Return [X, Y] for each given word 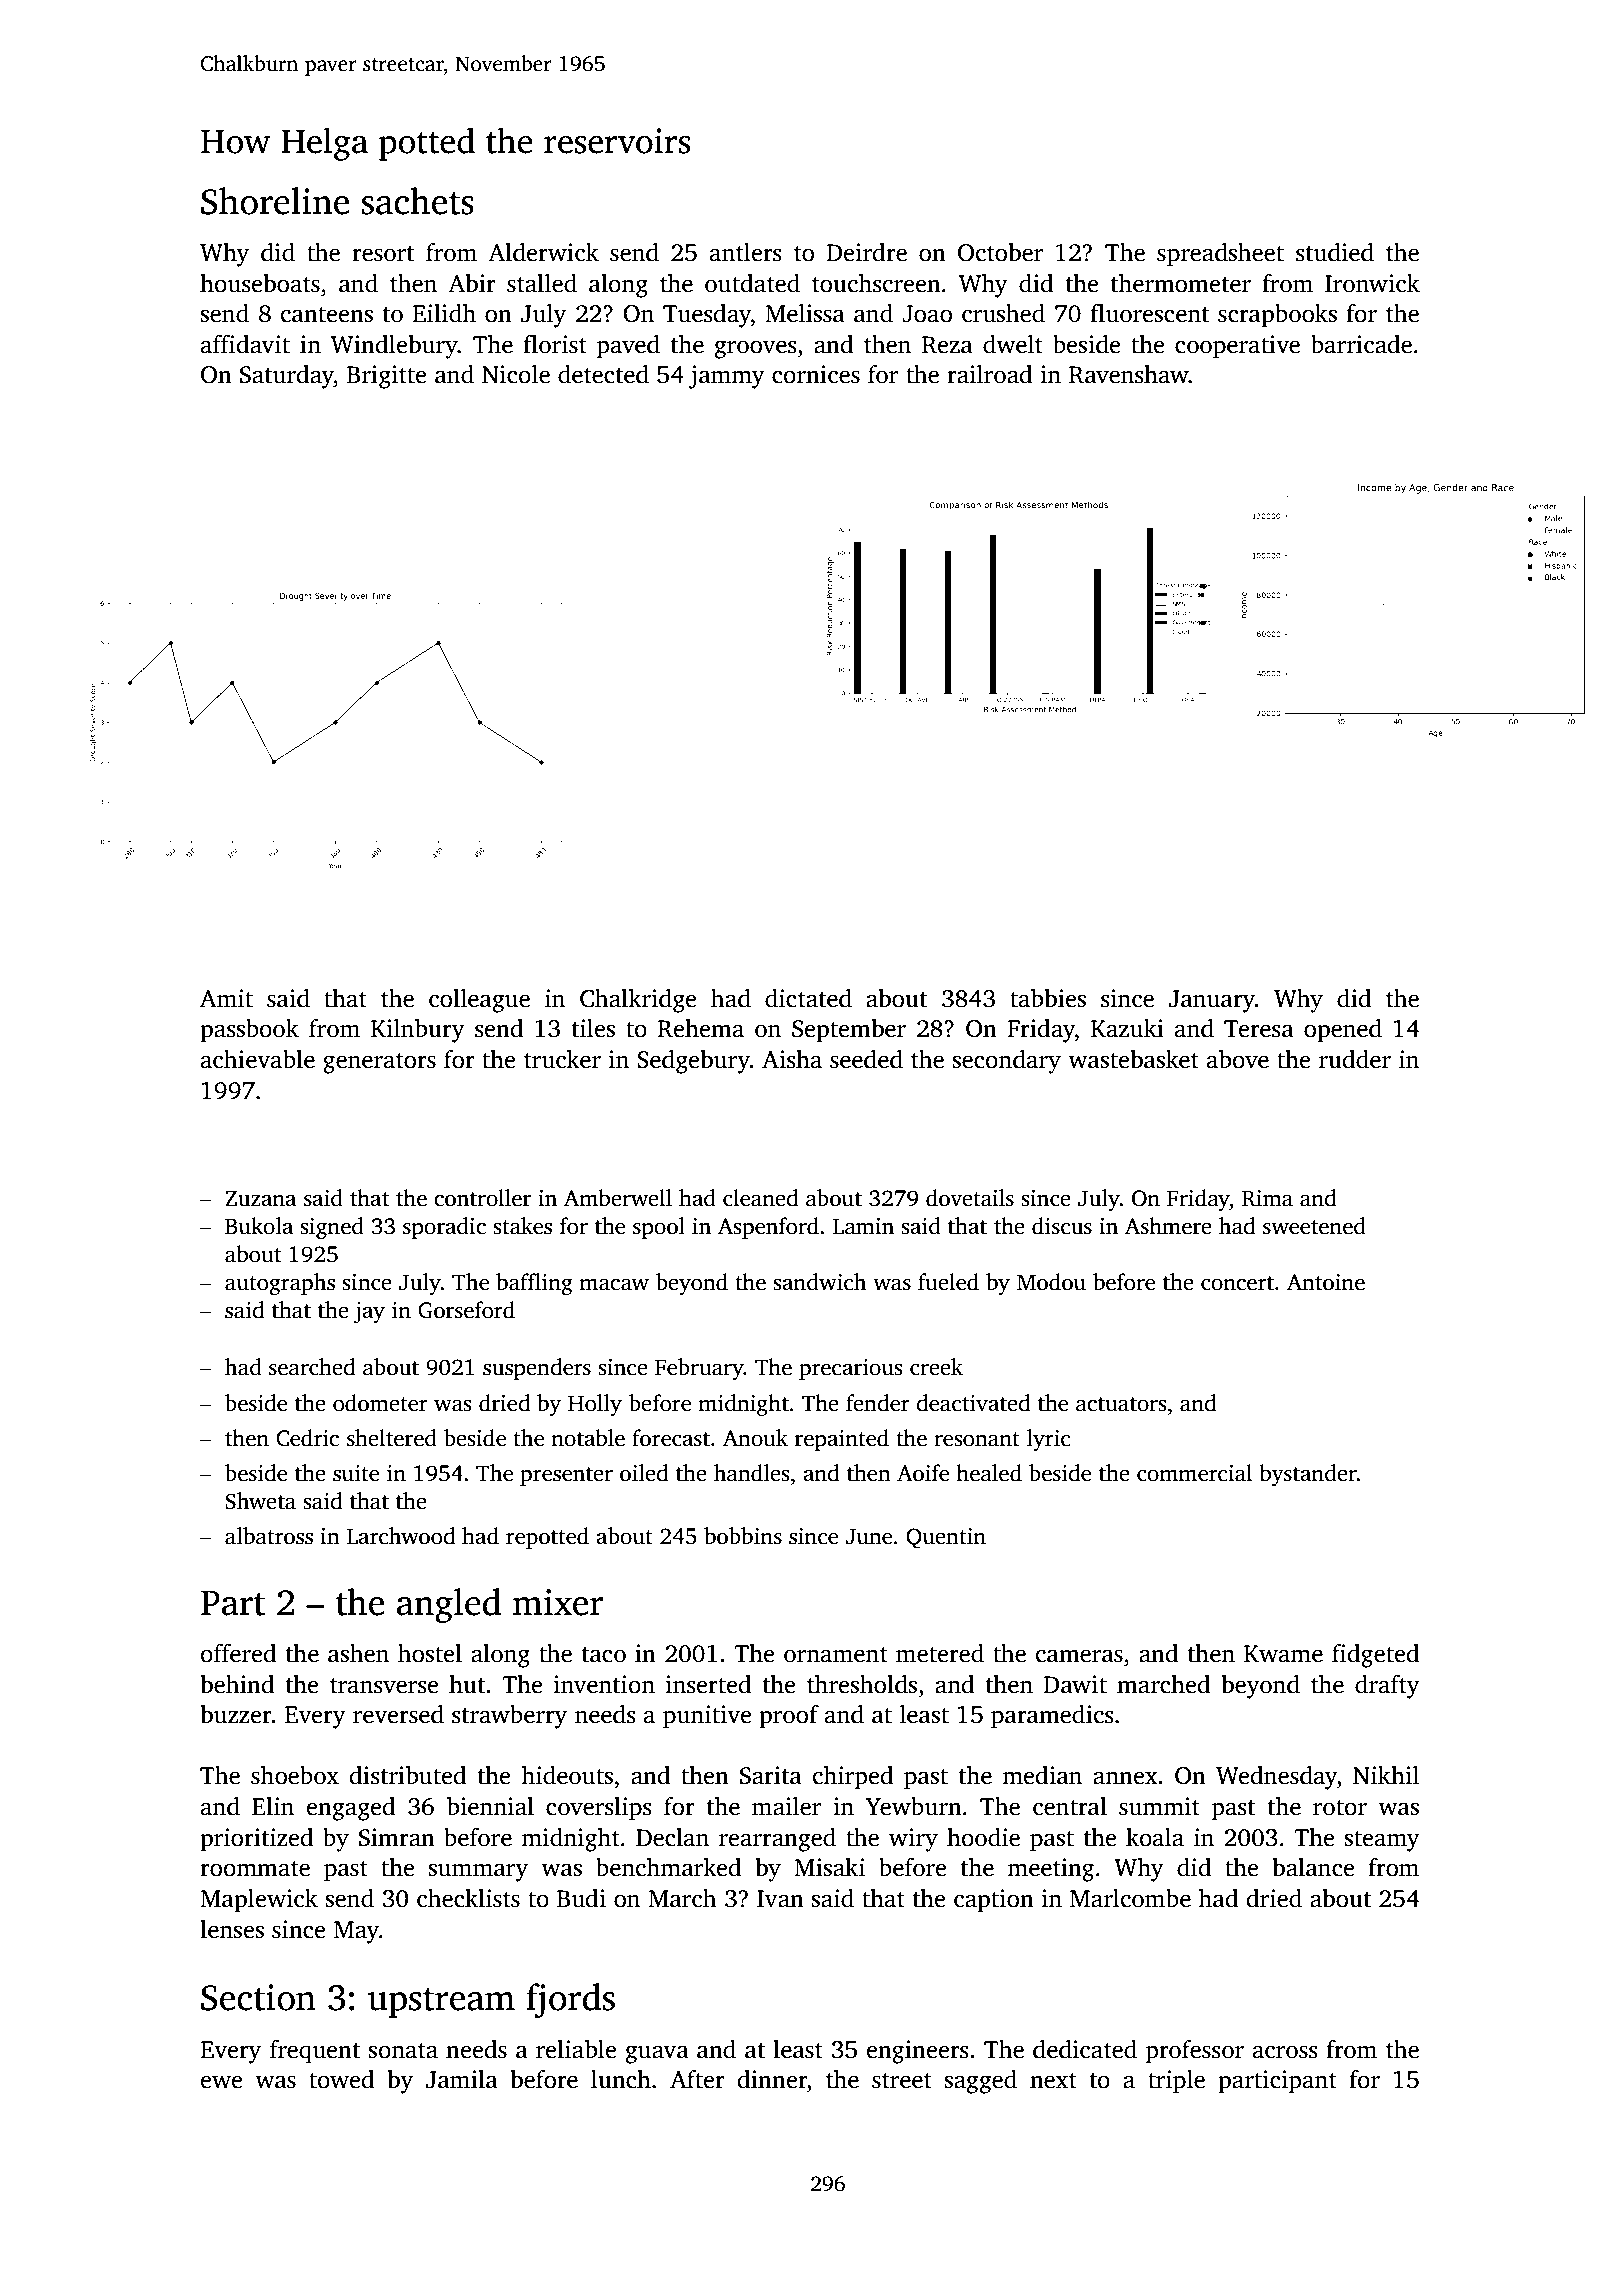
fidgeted [1376, 1656]
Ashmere [1168, 1226]
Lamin [863, 1226]
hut [467, 1684]
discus [1062, 1226]
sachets [418, 201]
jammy [727, 377]
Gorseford [466, 1310]
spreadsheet [1220, 255]
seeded [866, 1059]
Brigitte [386, 377]
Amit [226, 998]
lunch [621, 2079]
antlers [746, 252]
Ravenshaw [1129, 374]
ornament [836, 1655]
